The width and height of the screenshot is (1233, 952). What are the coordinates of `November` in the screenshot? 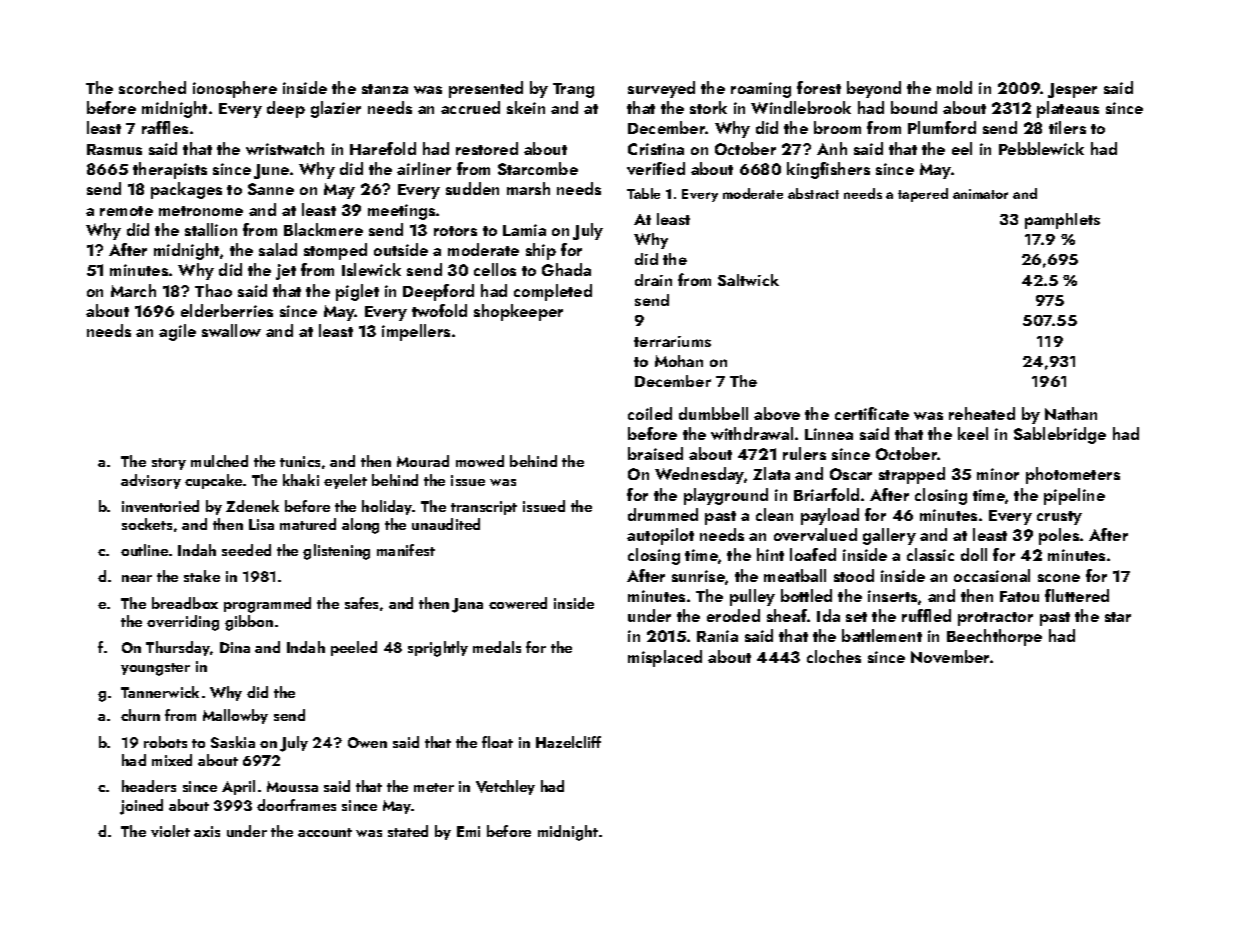 It's located at (951, 656).
